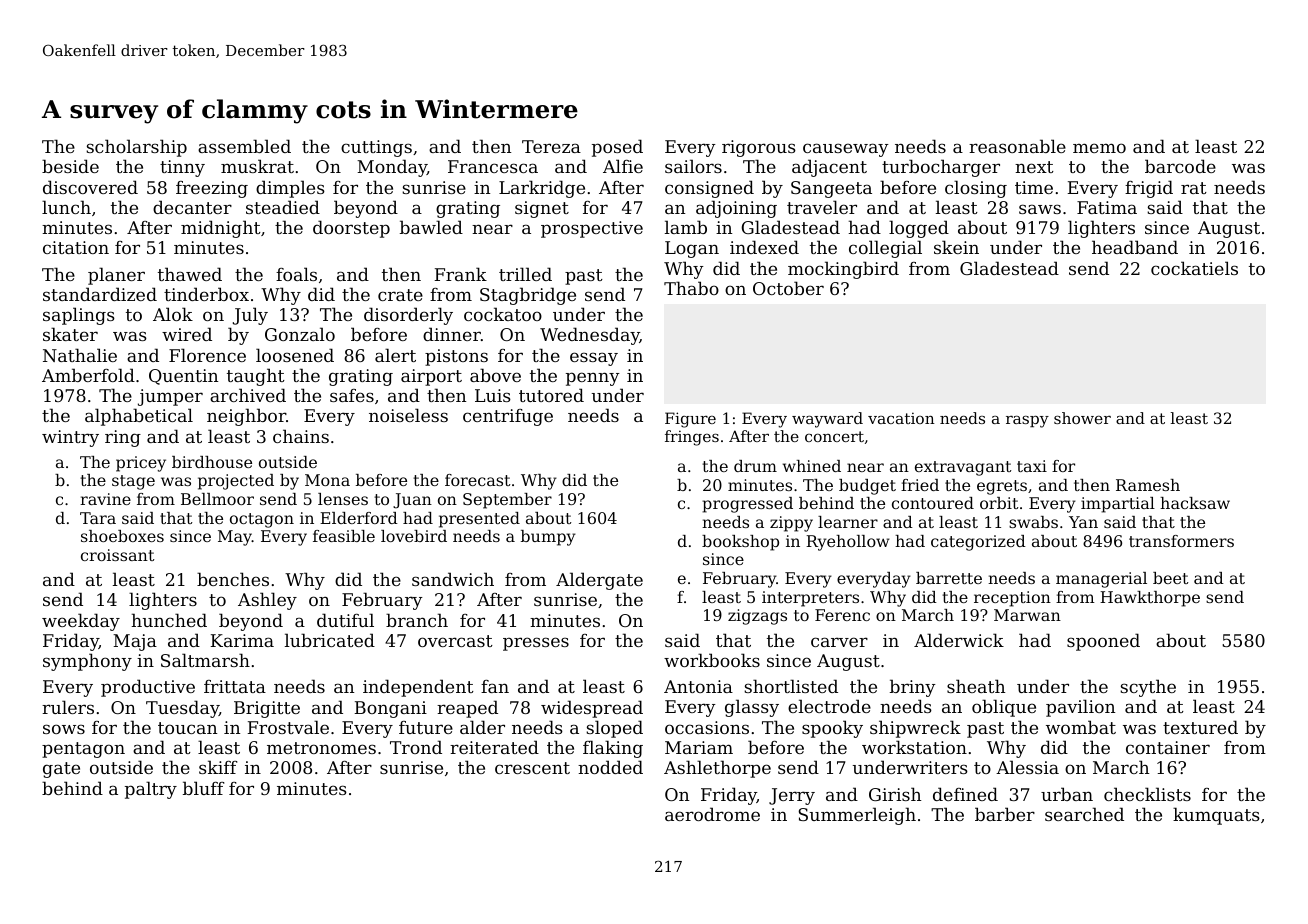  What do you see at coordinates (1027, 615) in the screenshot?
I see `Marwan` at bounding box center [1027, 615].
